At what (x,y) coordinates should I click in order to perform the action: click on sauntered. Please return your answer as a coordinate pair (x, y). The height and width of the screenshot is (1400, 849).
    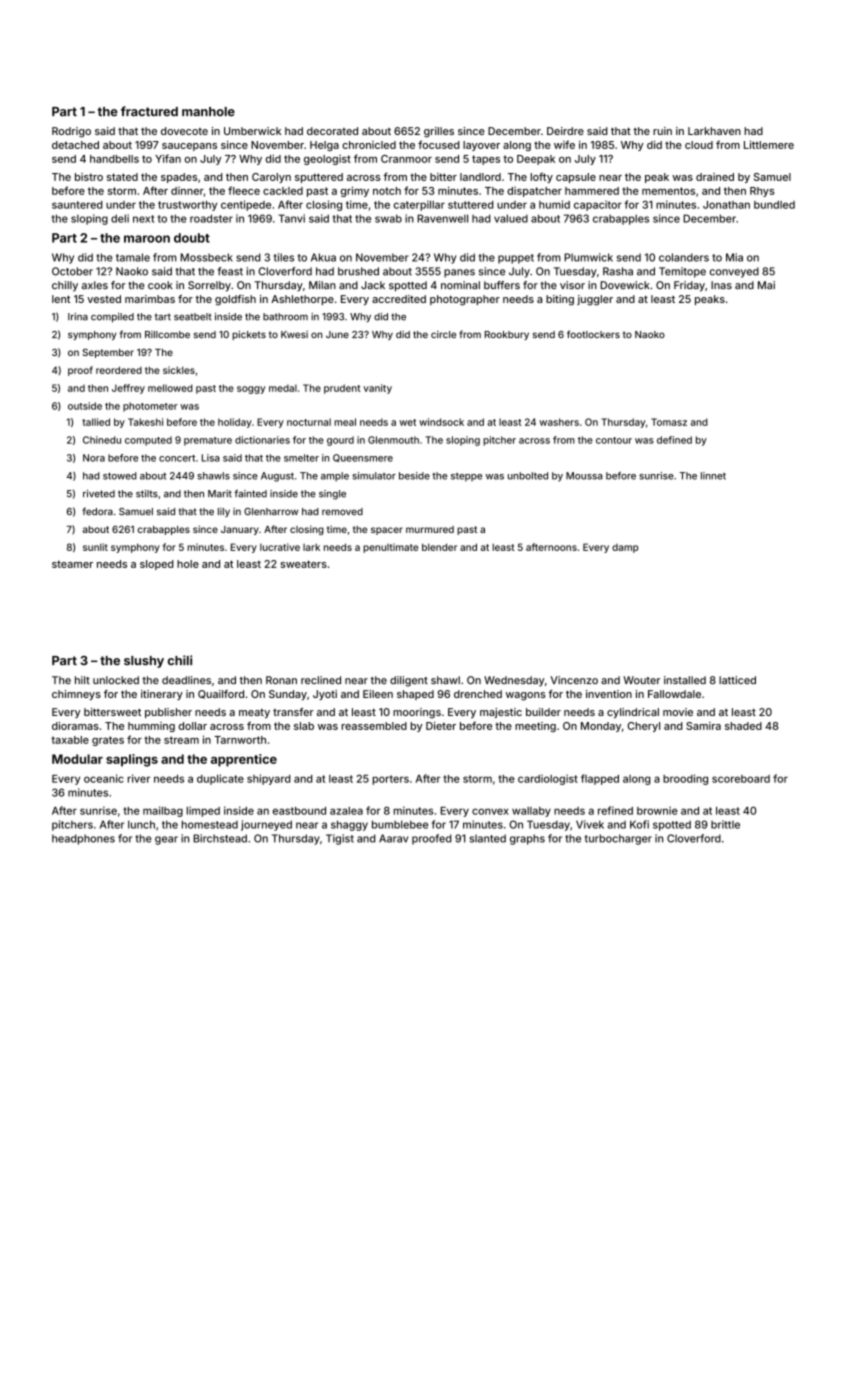
    Looking at the image, I should click on (77, 205).
